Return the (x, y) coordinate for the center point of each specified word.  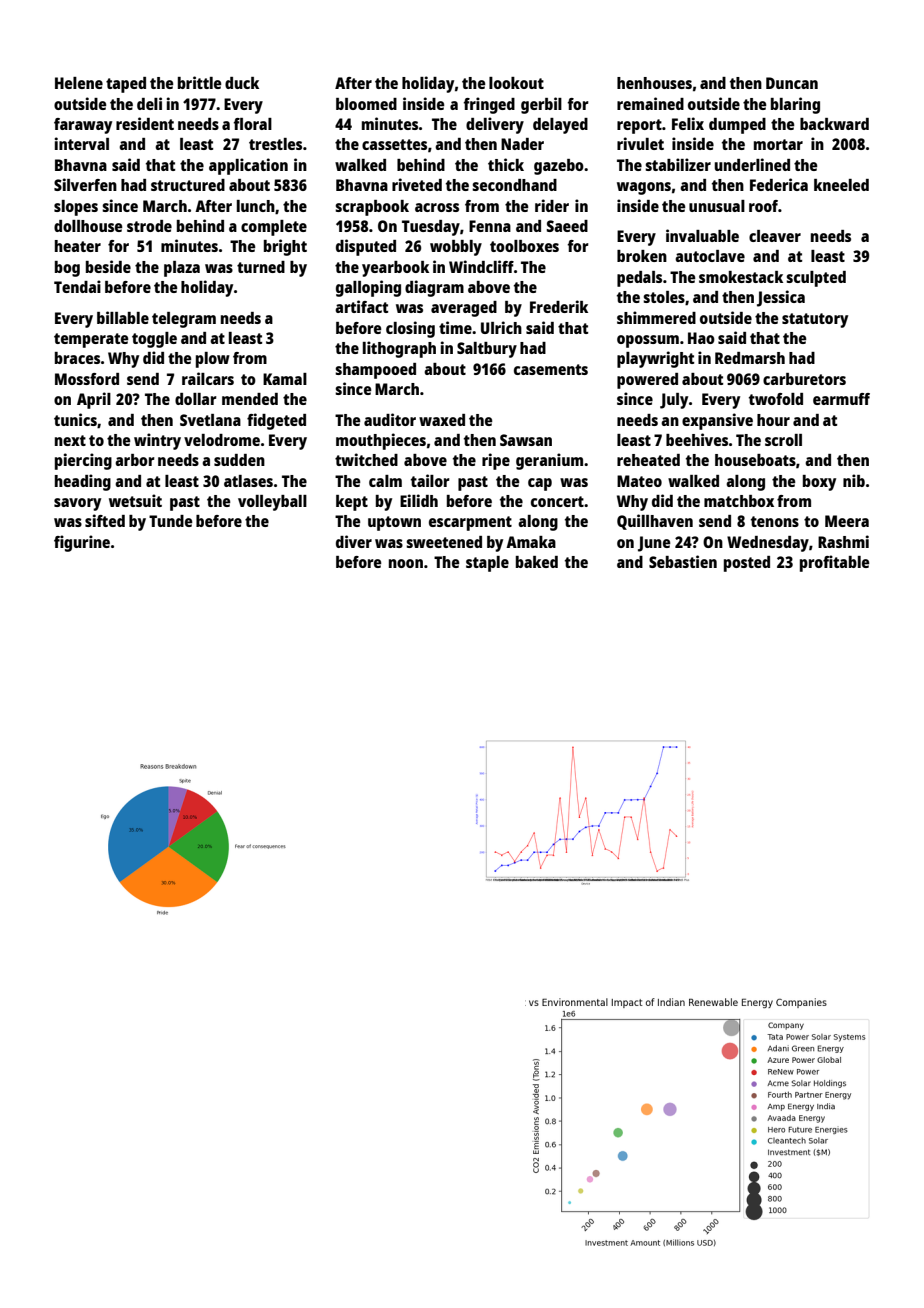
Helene (79, 83)
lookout (516, 83)
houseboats (755, 460)
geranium (549, 461)
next (70, 440)
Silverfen (85, 184)
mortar (778, 144)
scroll (783, 440)
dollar (196, 399)
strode (149, 226)
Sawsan (526, 440)
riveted (417, 184)
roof (763, 206)
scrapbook (372, 208)
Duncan (792, 83)
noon (406, 563)
